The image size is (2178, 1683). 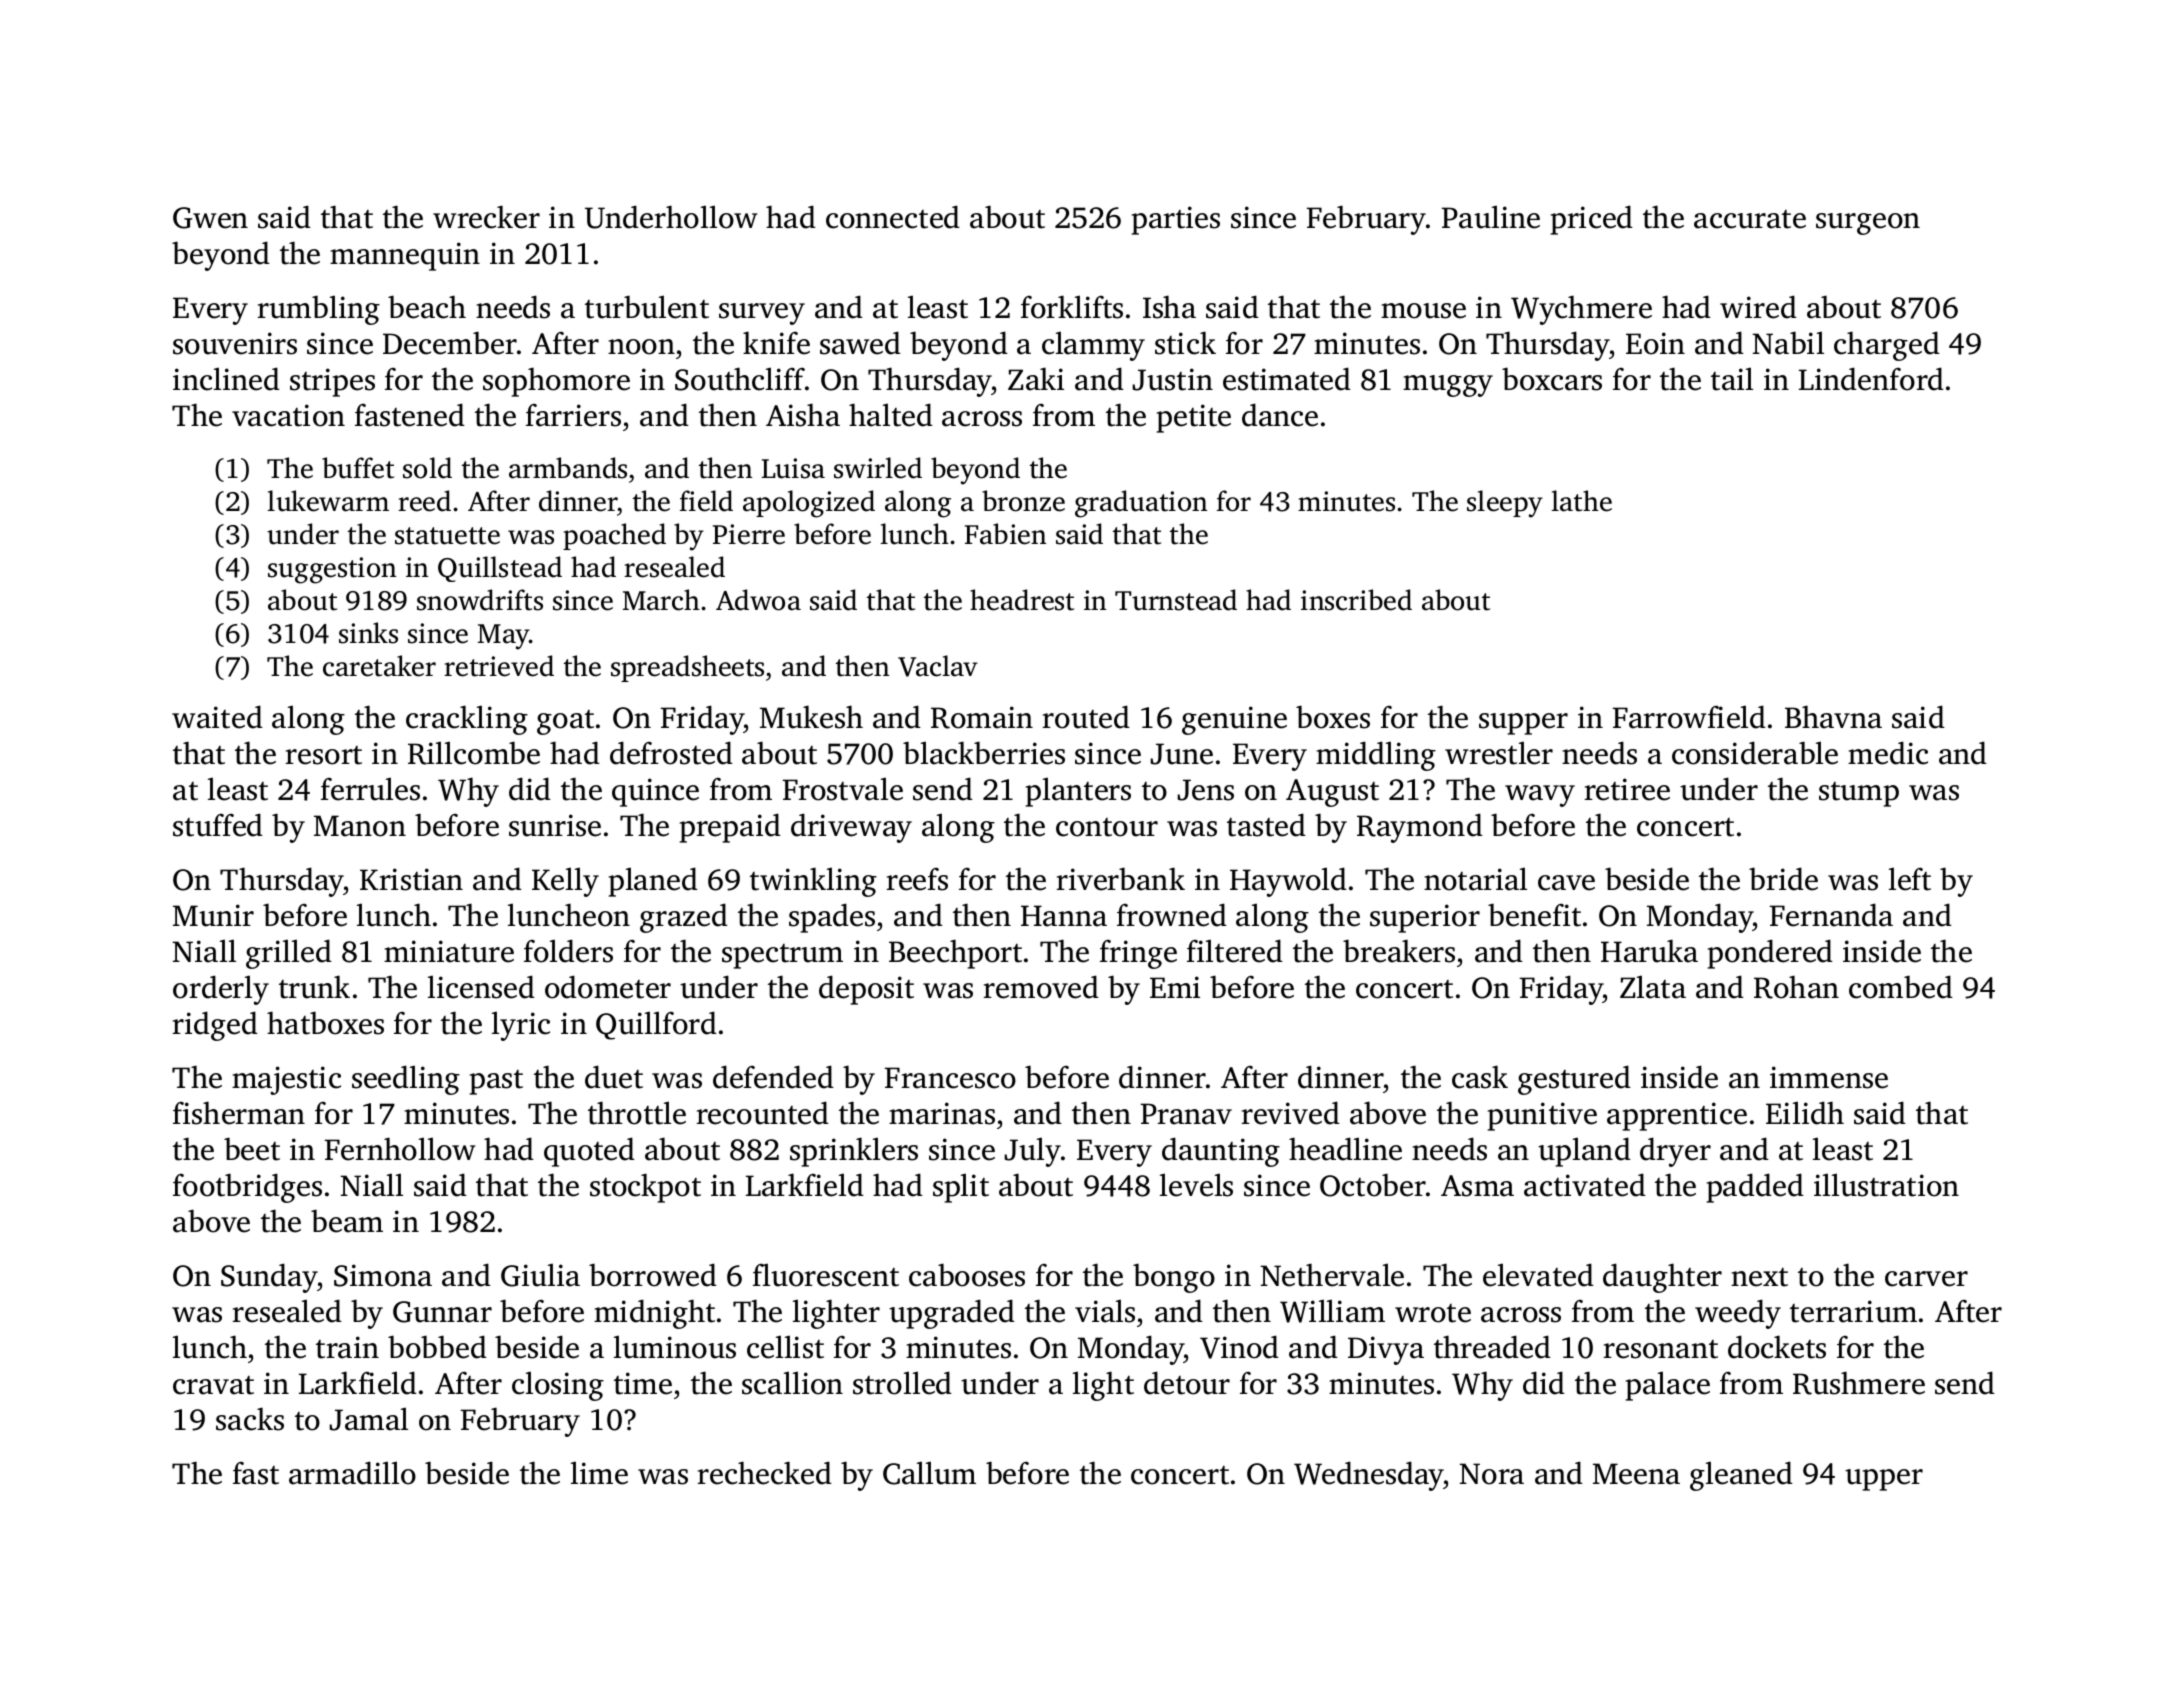 What do you see at coordinates (1758, 307) in the image?
I see `wired` at bounding box center [1758, 307].
